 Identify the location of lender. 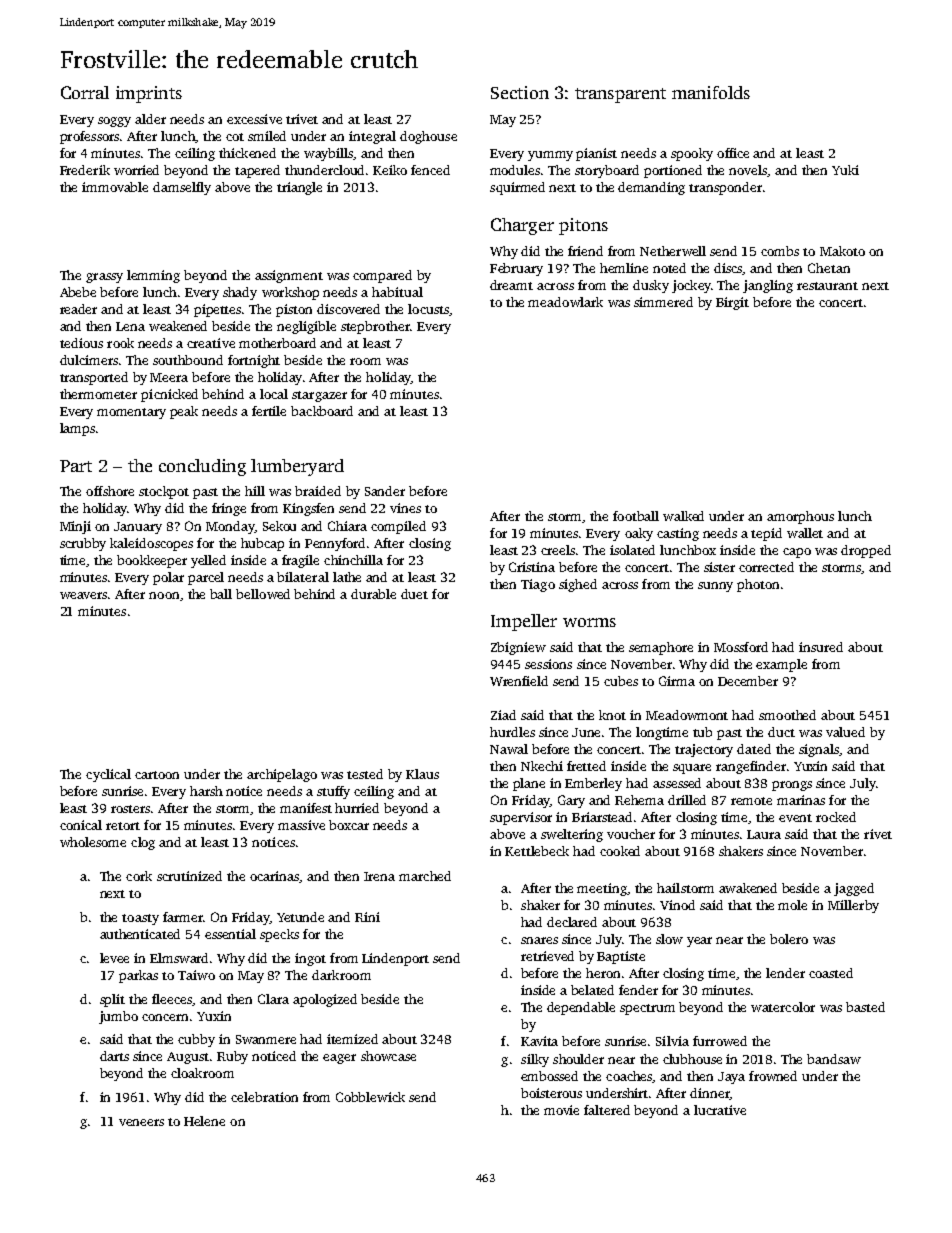
(785, 973).
